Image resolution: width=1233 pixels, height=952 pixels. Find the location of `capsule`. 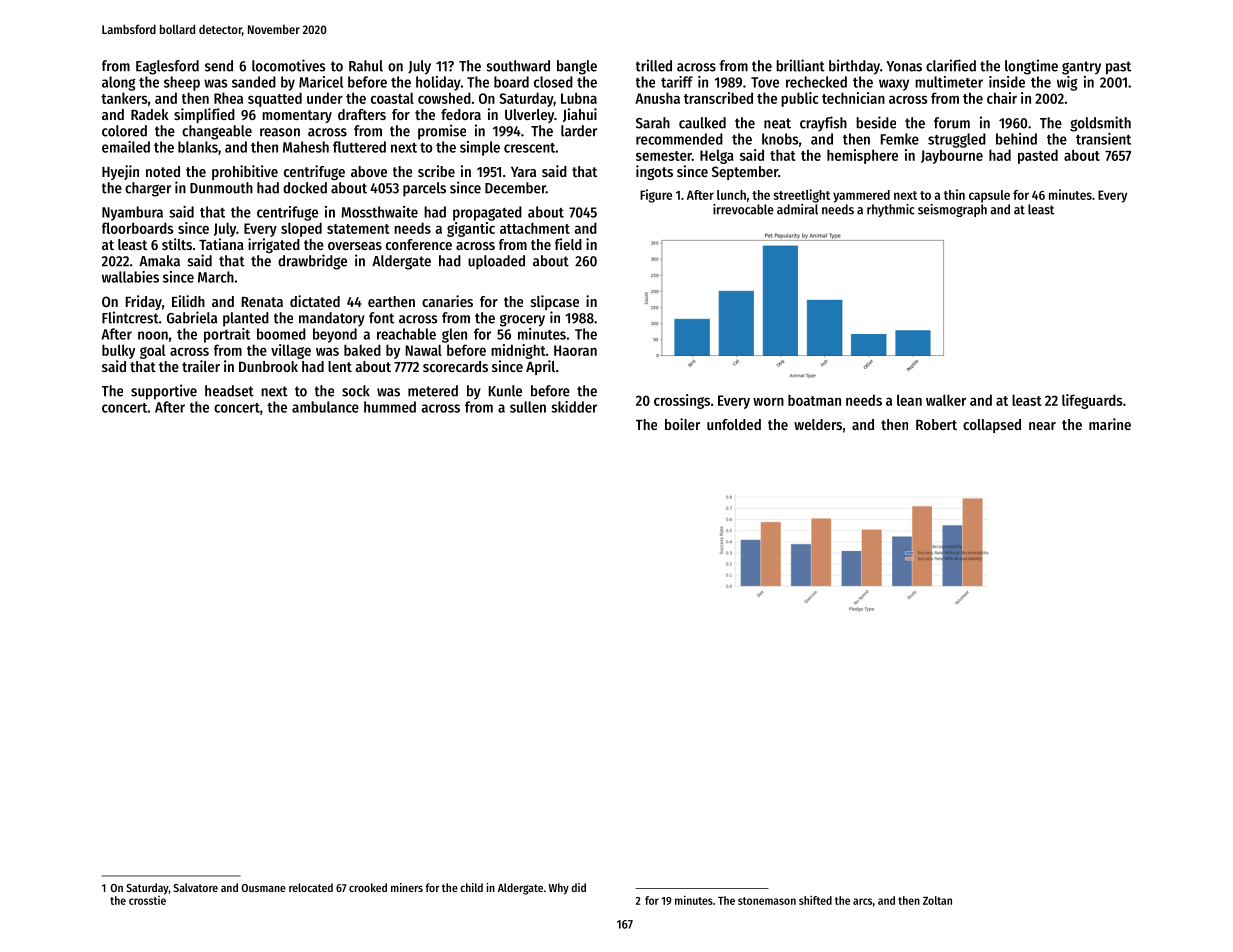

capsule is located at coordinates (989, 196).
